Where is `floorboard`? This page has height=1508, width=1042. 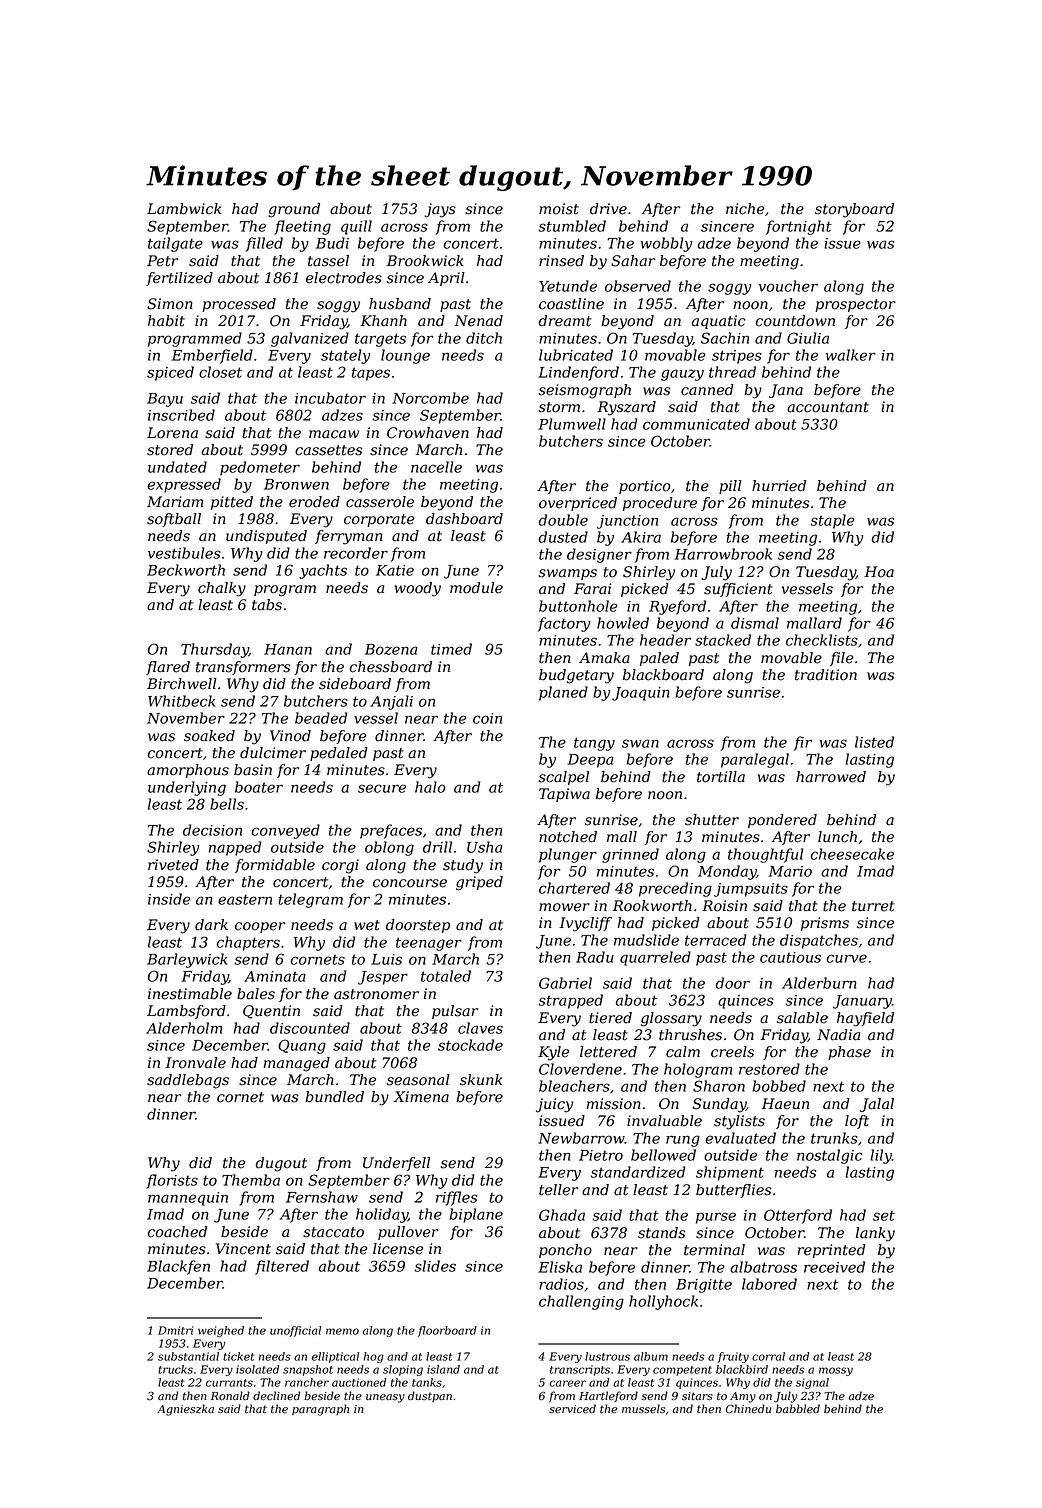 floorboard is located at coordinates (447, 1331).
